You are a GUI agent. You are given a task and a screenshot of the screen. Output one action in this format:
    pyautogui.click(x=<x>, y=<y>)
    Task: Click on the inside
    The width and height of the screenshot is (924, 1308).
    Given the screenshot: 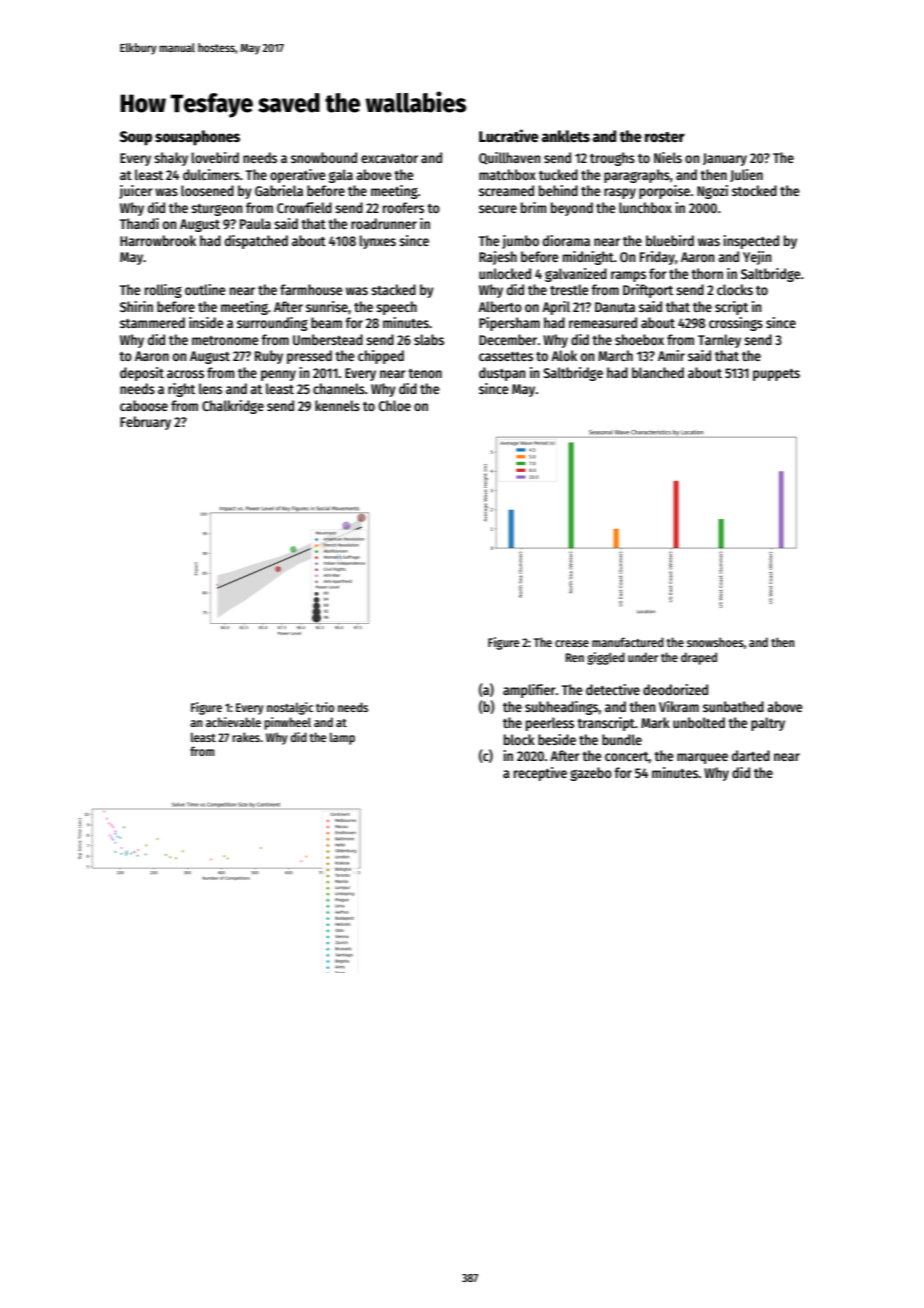 What is the action you would take?
    pyautogui.click(x=206, y=322)
